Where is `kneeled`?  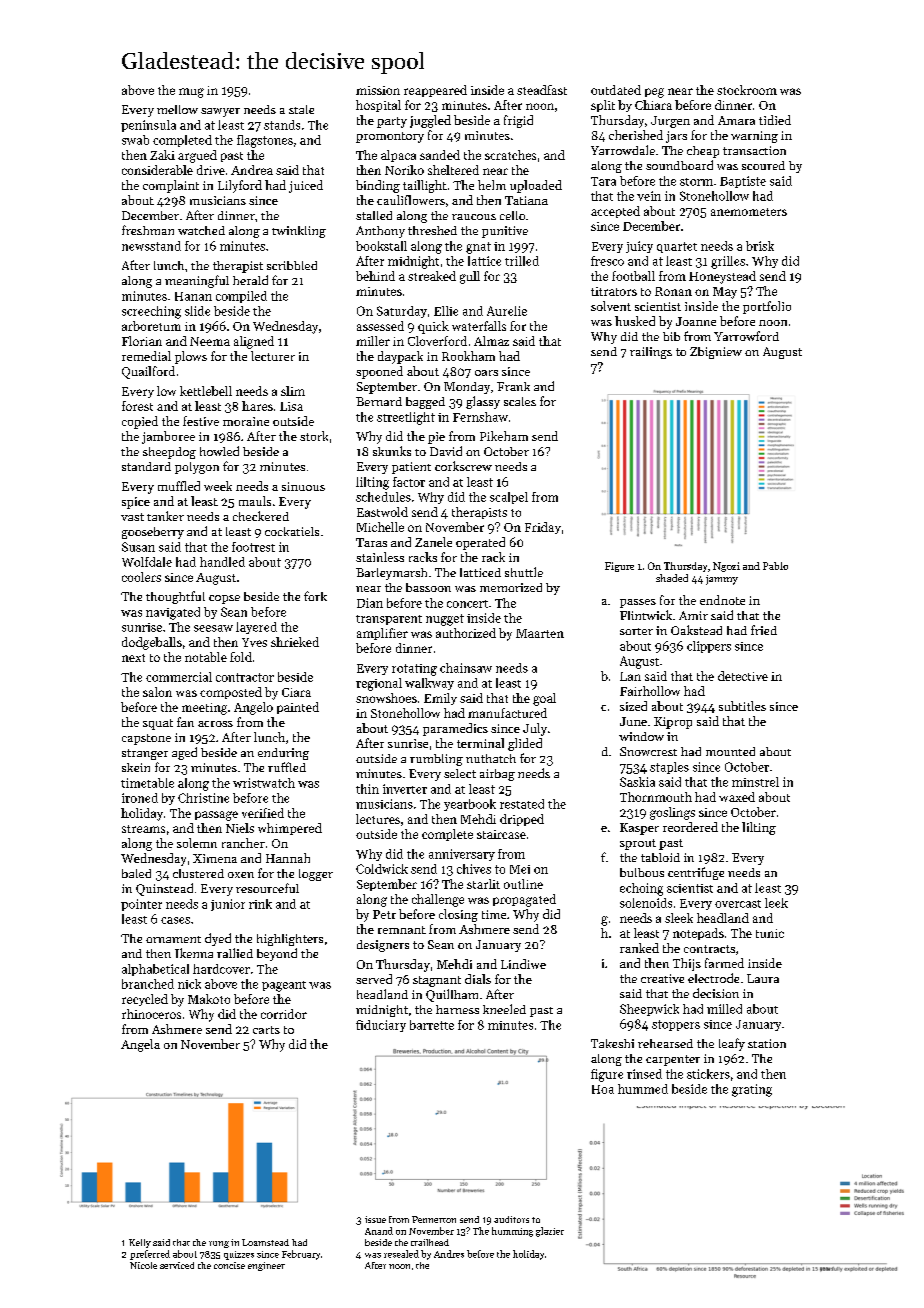
kneeled is located at coordinates (504, 1009).
